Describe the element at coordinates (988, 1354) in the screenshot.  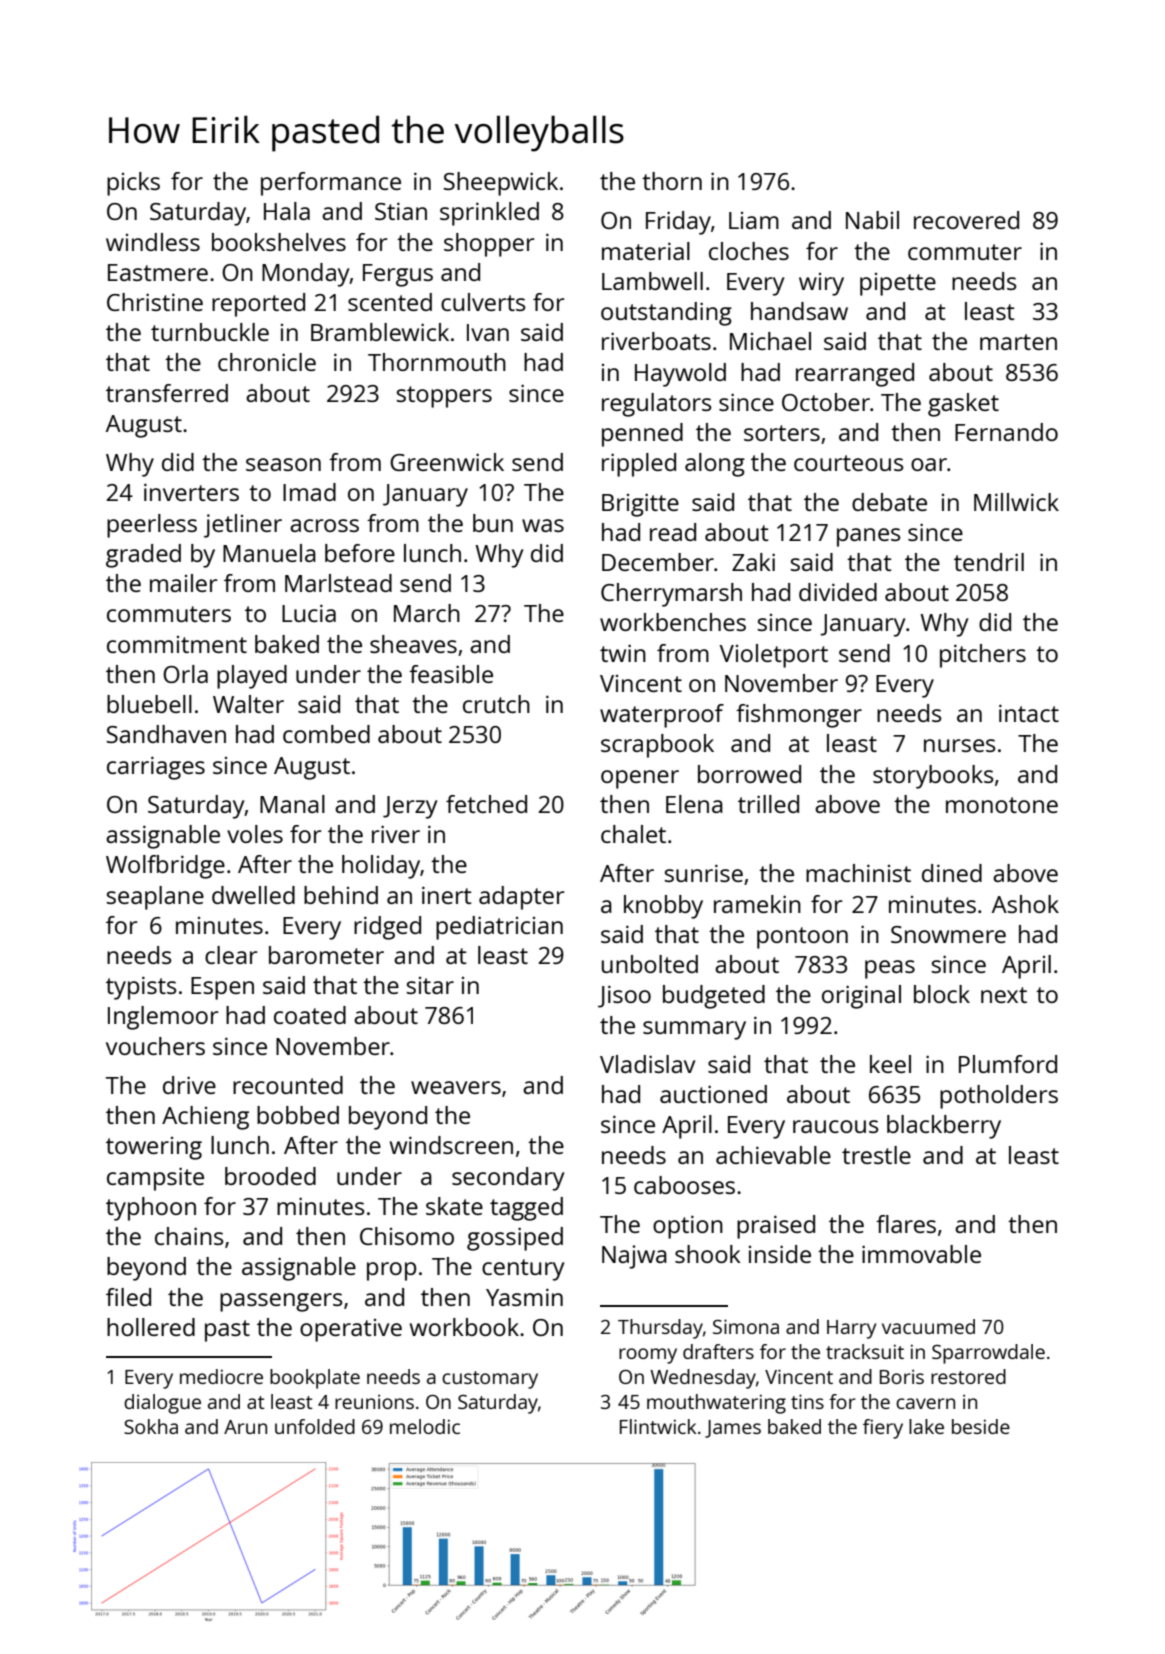
I see `Sparrowdale` at that location.
